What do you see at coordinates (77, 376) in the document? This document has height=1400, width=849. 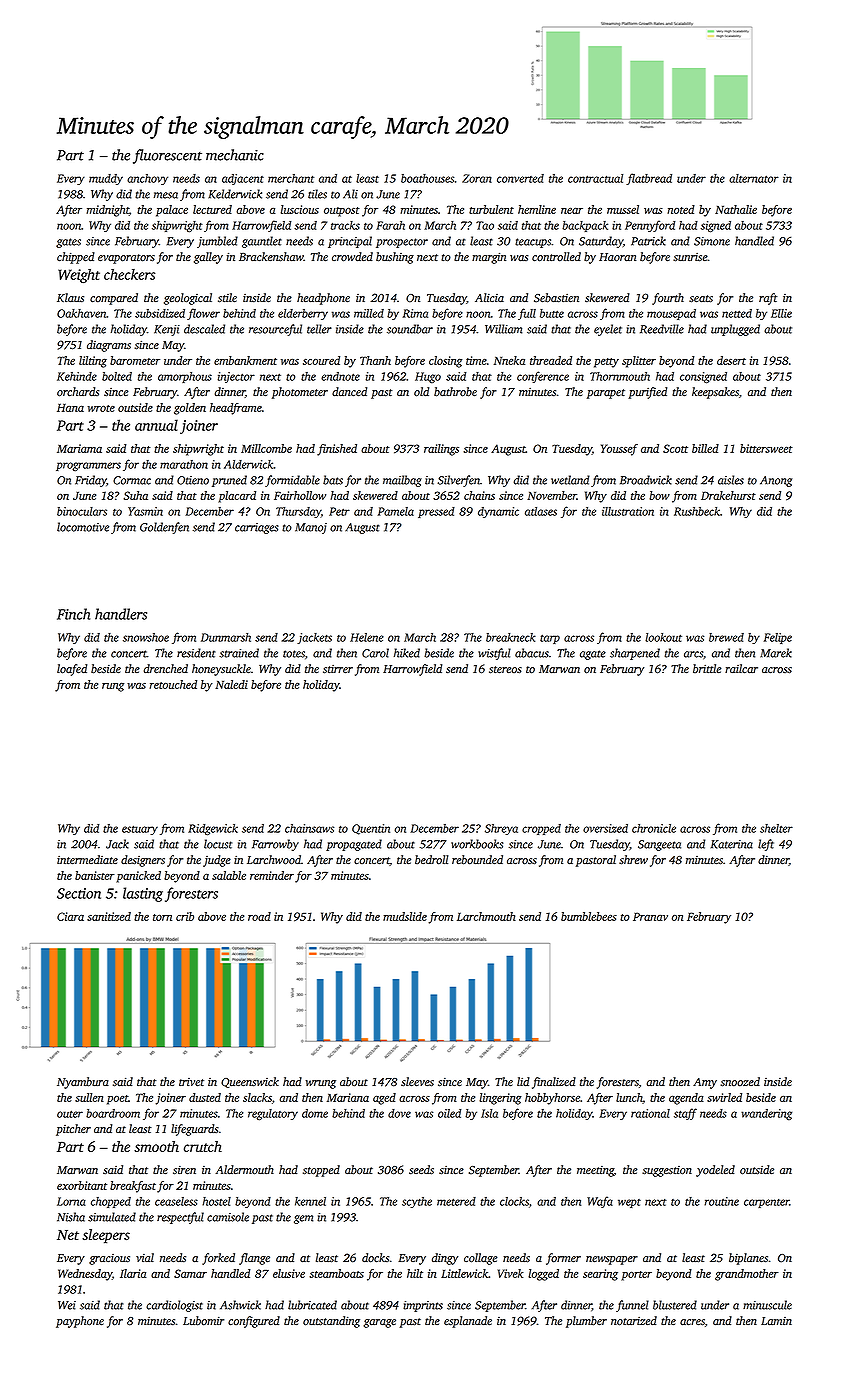 I see `Kehinde` at bounding box center [77, 376].
